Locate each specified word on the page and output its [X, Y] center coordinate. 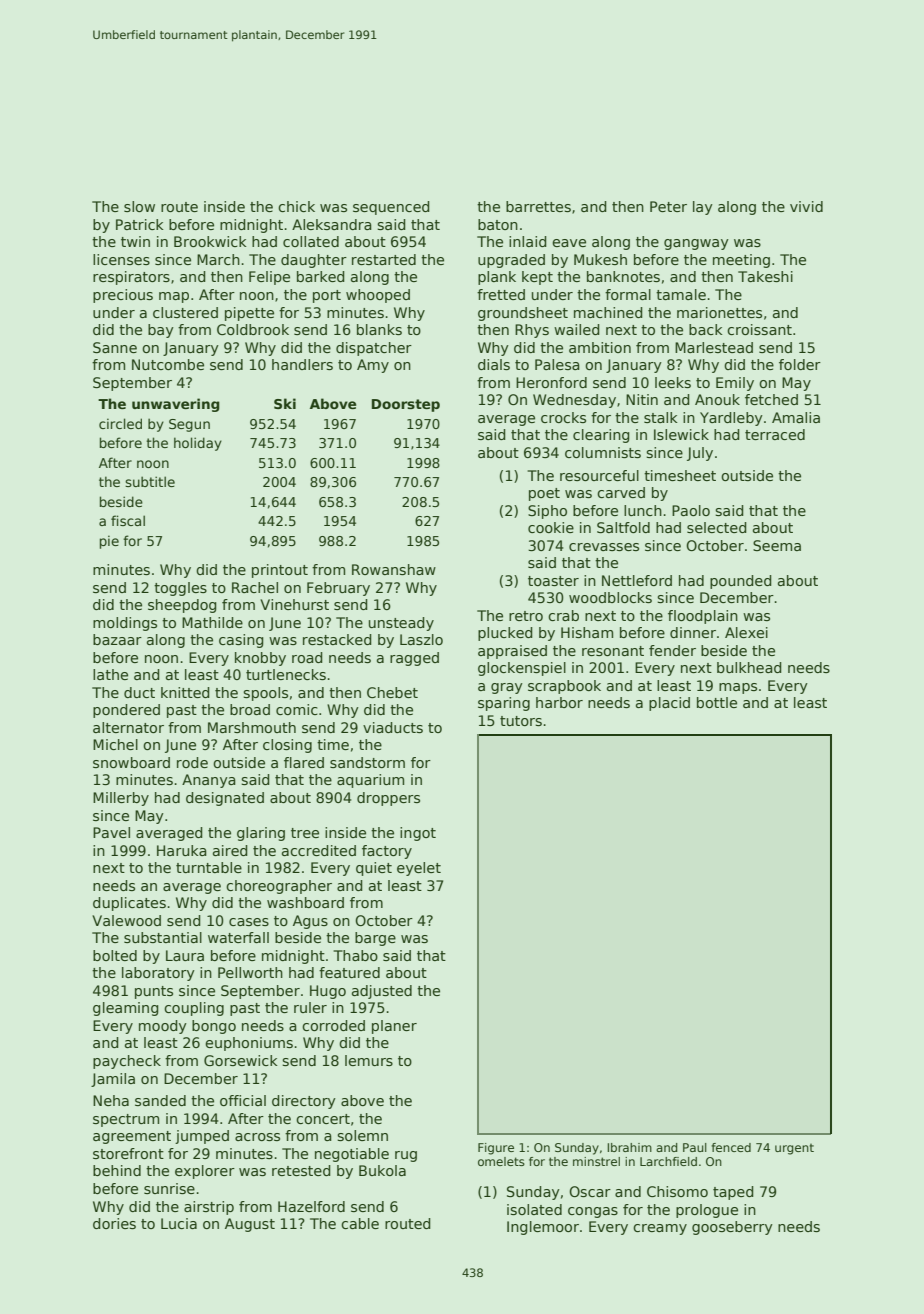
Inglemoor [543, 1228]
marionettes [719, 312]
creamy [660, 1229]
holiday [198, 444]
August [250, 1225]
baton [498, 224]
